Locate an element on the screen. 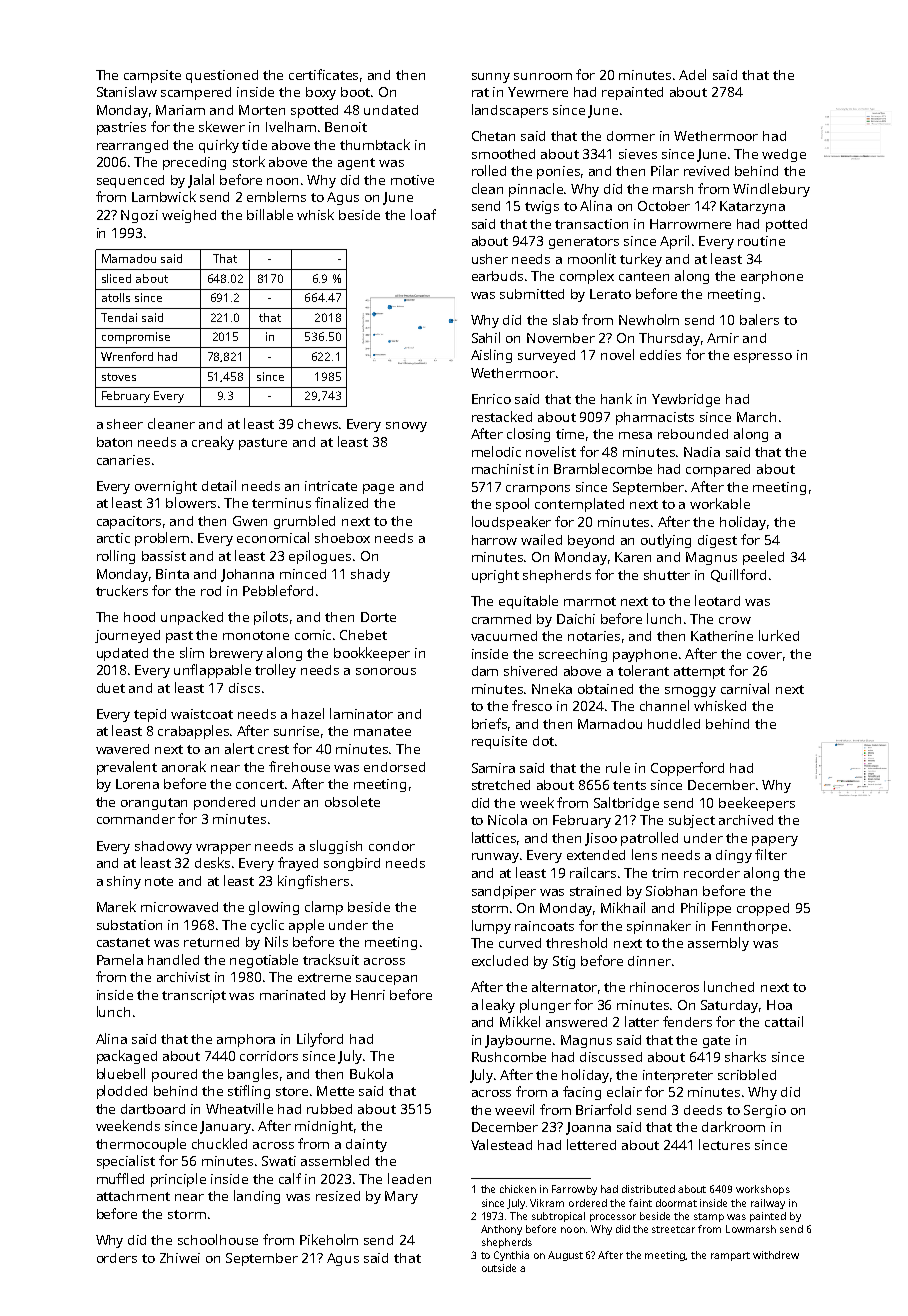 This screenshot has height=1316, width=908. campsite is located at coordinates (152, 76).
